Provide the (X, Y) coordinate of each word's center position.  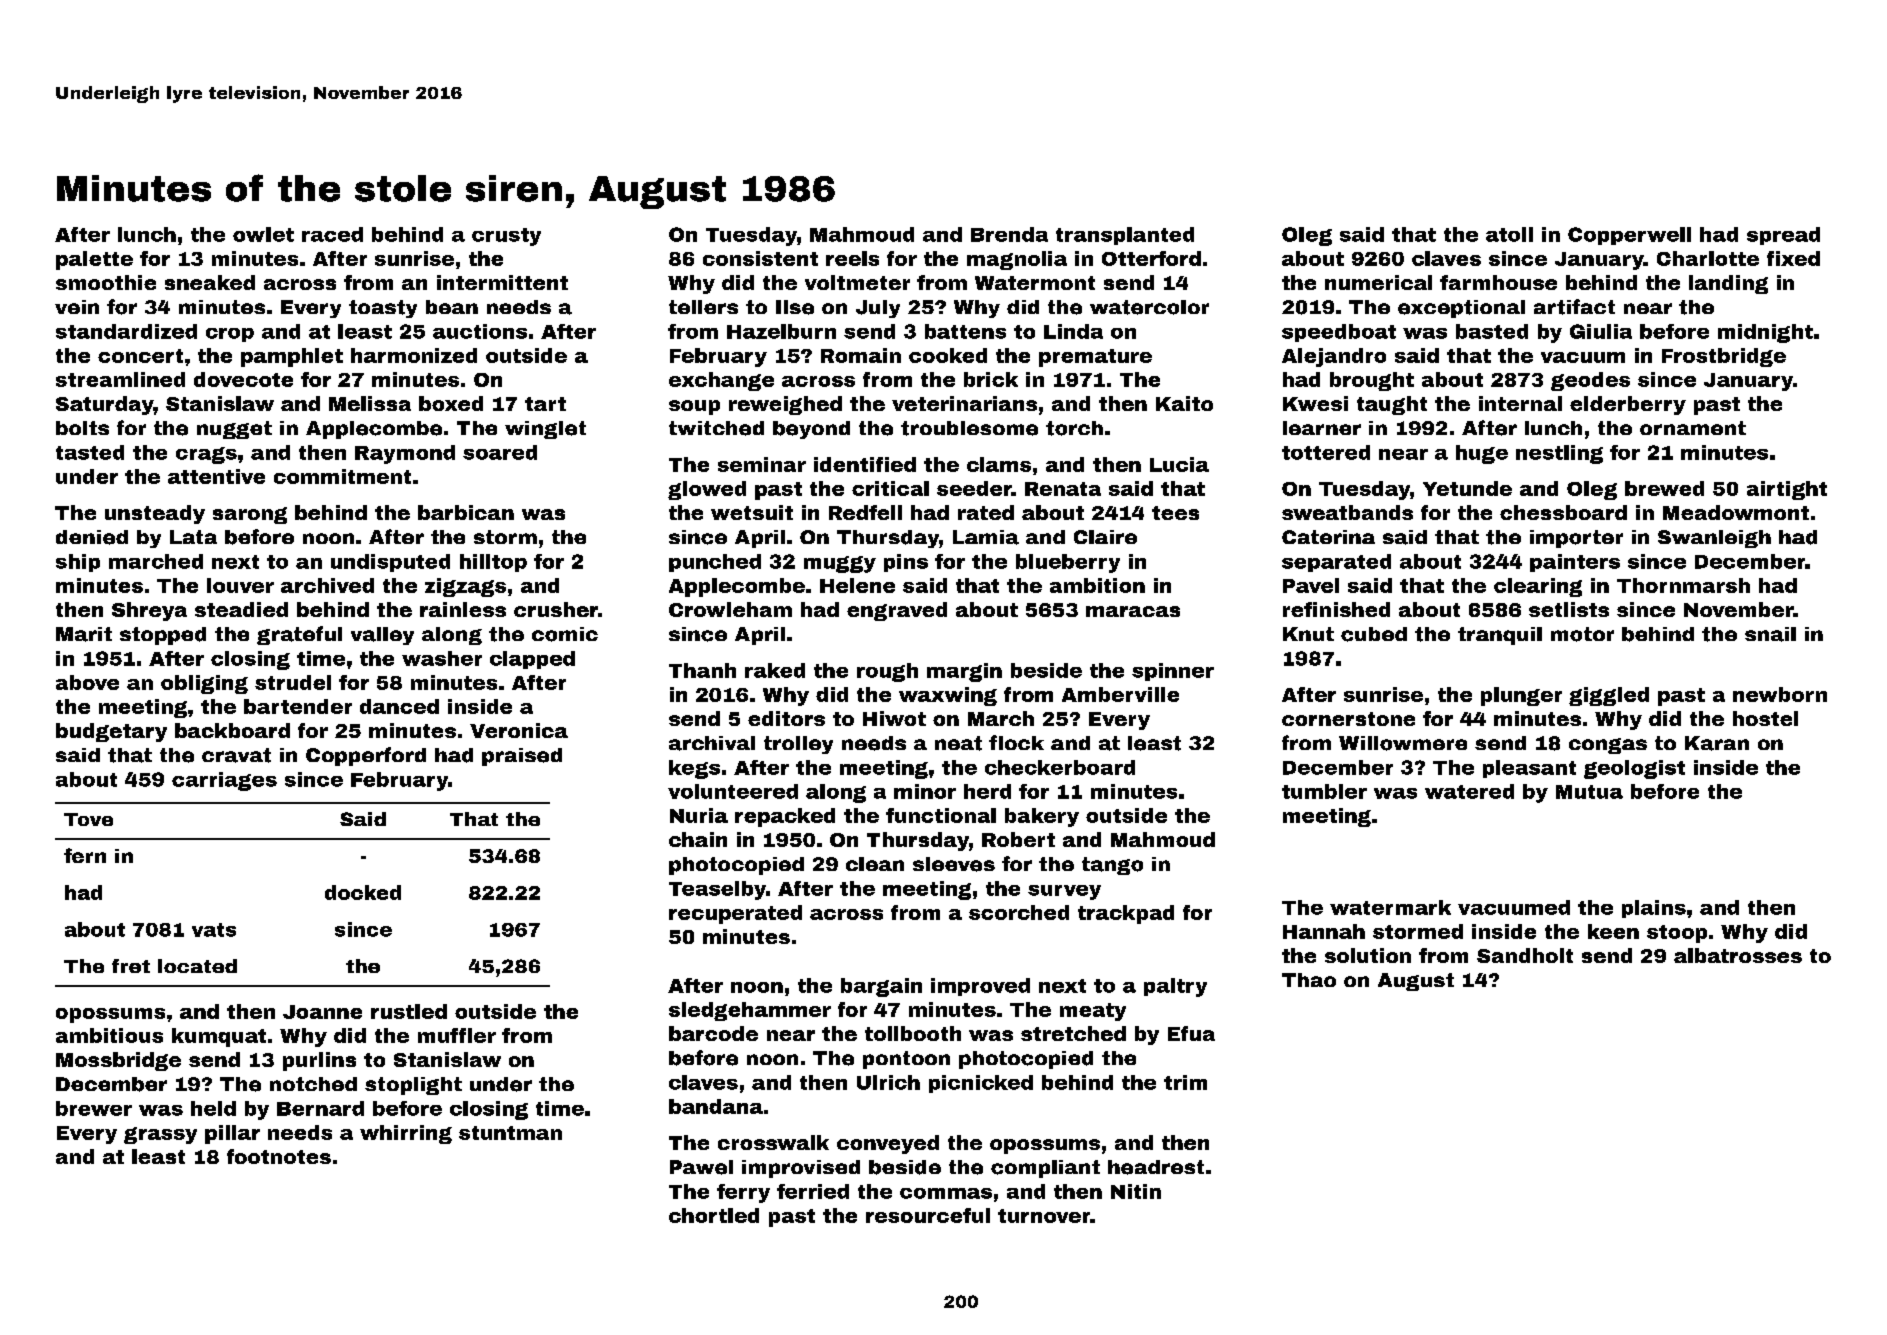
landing (1728, 284)
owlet (263, 234)
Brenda (1009, 234)
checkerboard (1060, 767)
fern (85, 855)
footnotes (279, 1156)
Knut (1308, 634)
